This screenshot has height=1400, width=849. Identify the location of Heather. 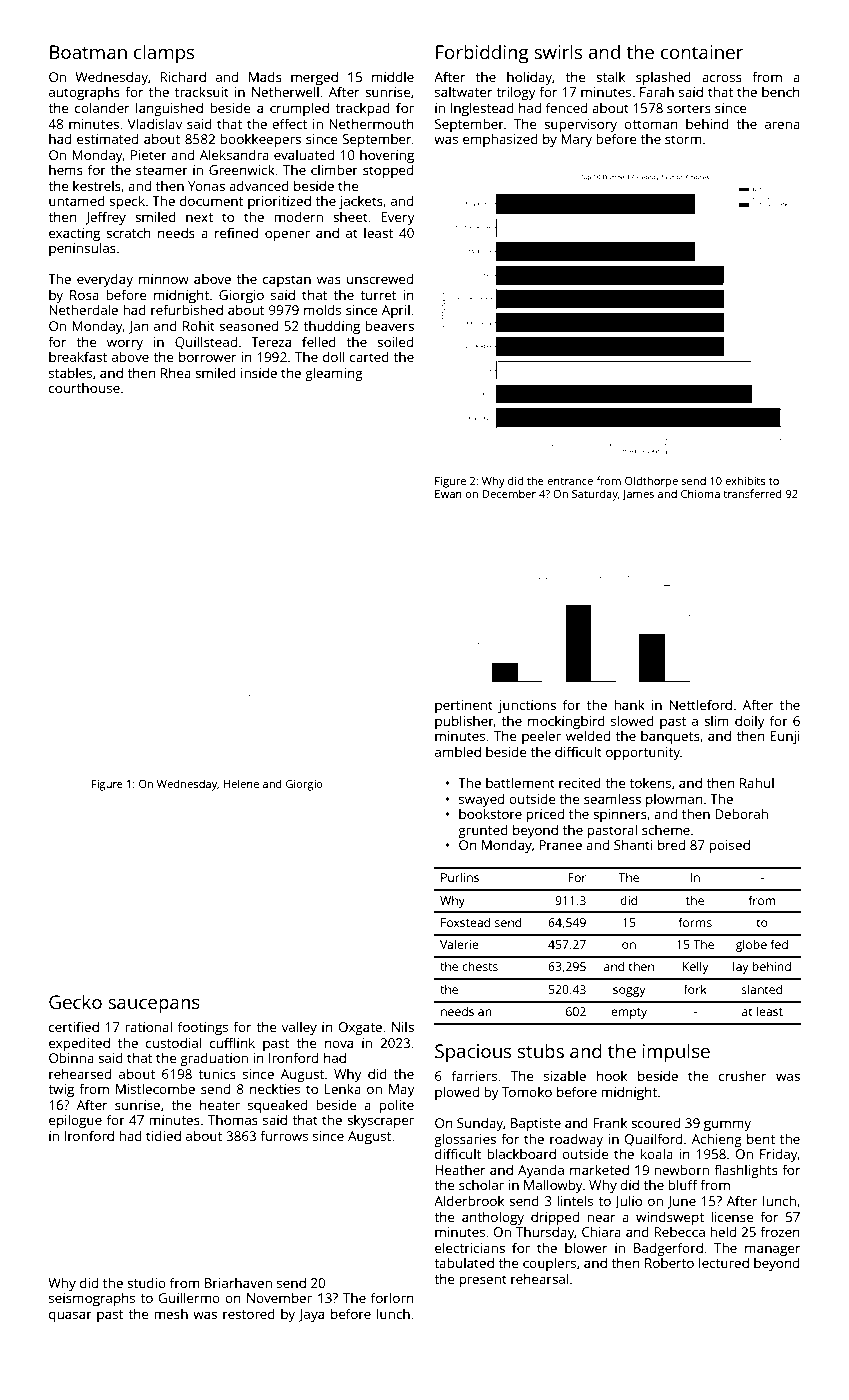
(460, 1170).
